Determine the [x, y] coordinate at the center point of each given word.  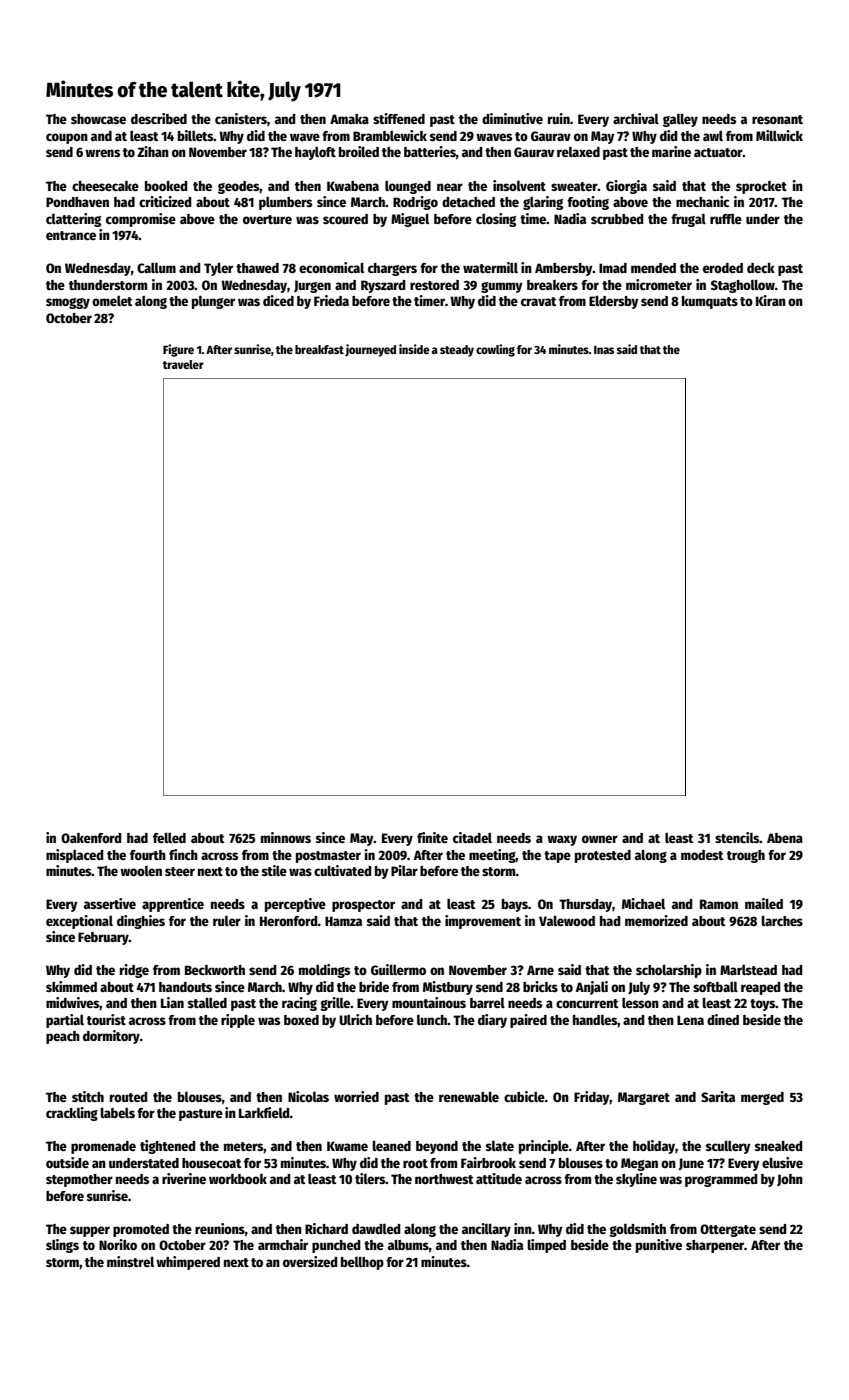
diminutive [512, 118]
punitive [659, 1246]
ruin [559, 118]
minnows [286, 837]
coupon [67, 138]
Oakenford [91, 838]
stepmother [79, 1180]
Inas [604, 350]
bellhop [362, 1263]
